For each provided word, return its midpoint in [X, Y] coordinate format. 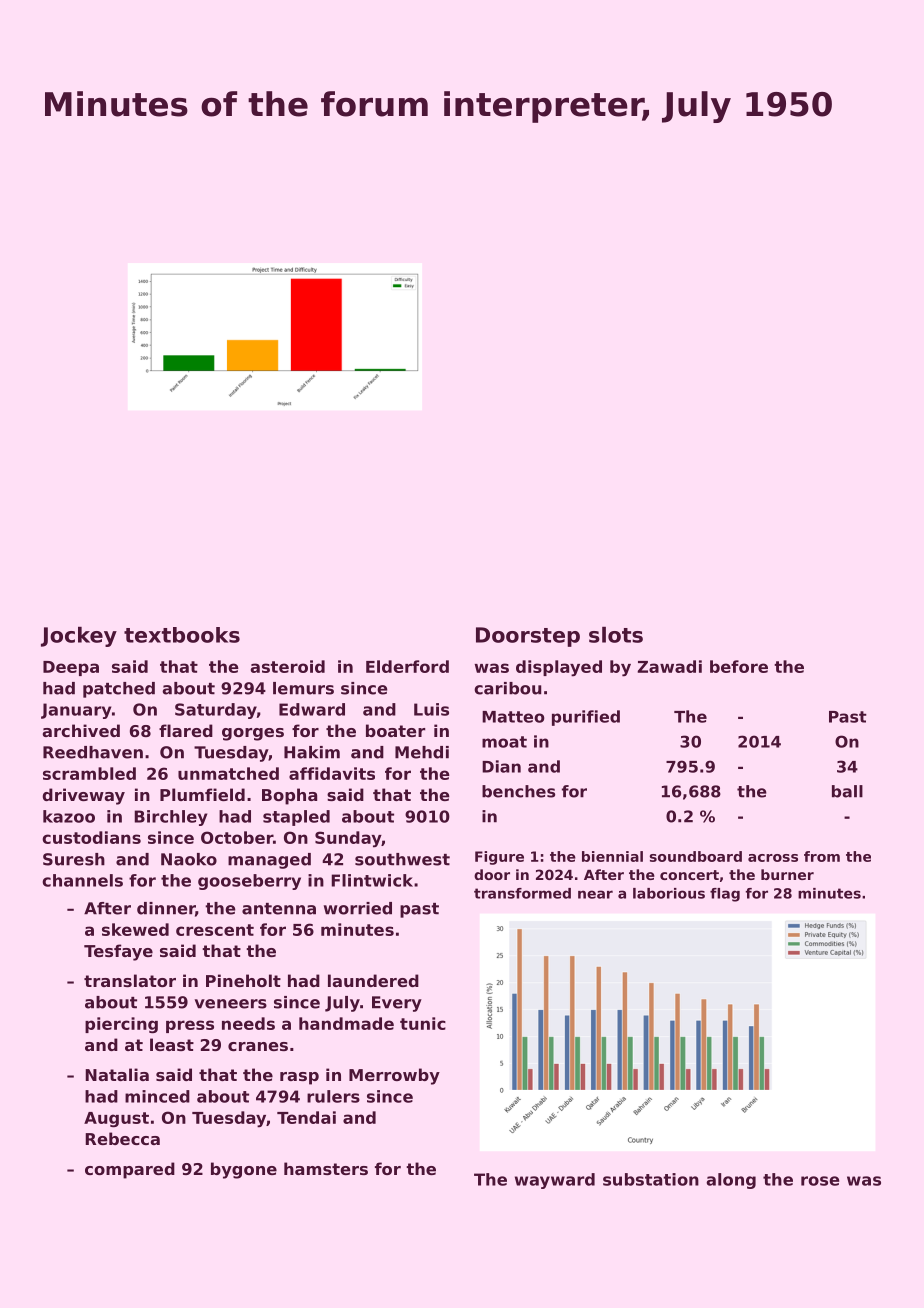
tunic [423, 1023]
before [739, 666]
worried [358, 908]
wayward [555, 1181]
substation [651, 1179]
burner [787, 874]
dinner [166, 908]
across [773, 858]
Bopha [289, 796]
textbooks [182, 635]
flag [725, 895]
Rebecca [122, 1138]
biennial [612, 856]
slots [616, 635]
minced [157, 1096]
